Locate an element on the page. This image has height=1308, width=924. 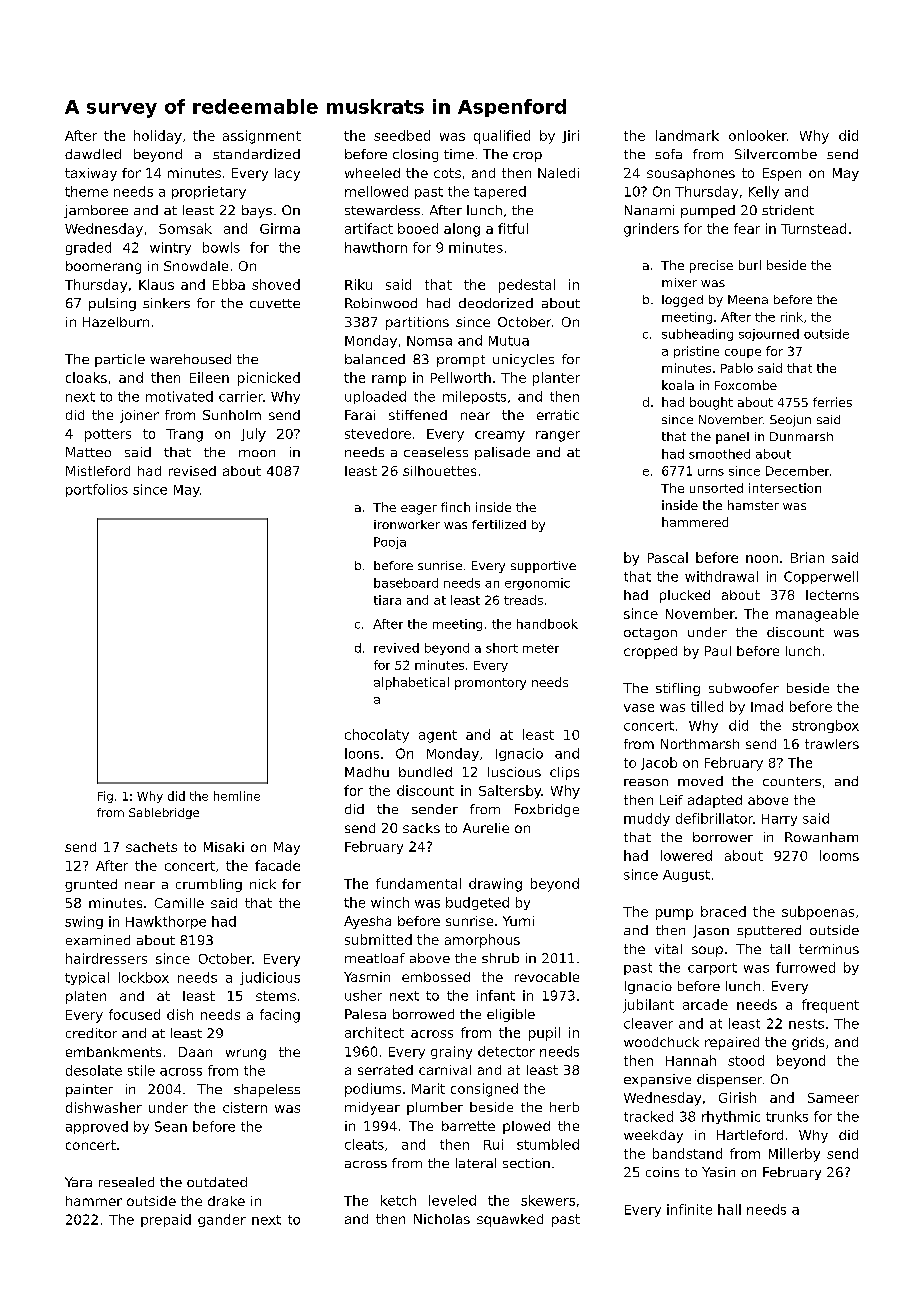
particle is located at coordinates (120, 360).
